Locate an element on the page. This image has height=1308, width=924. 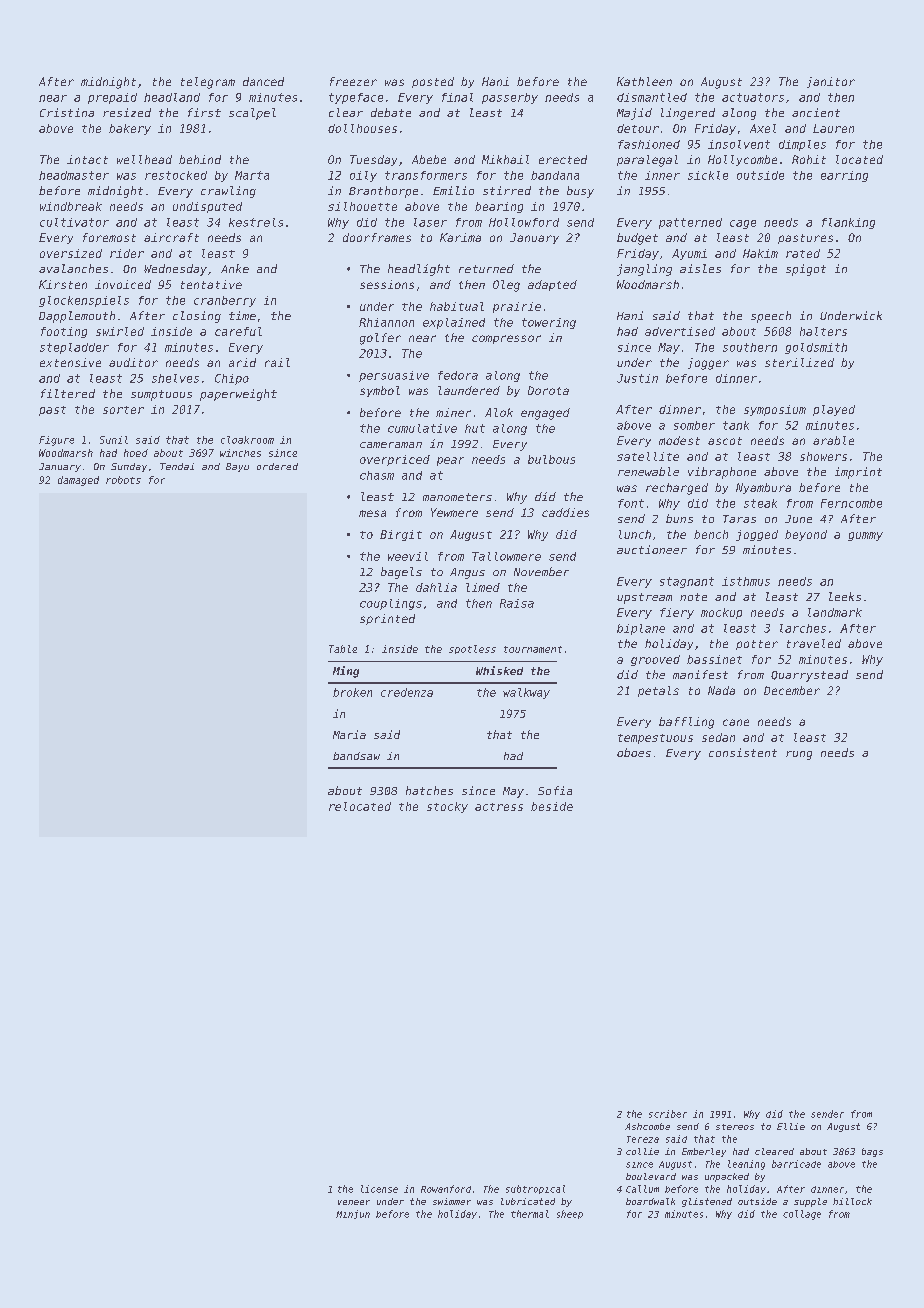
rung is located at coordinates (799, 755).
